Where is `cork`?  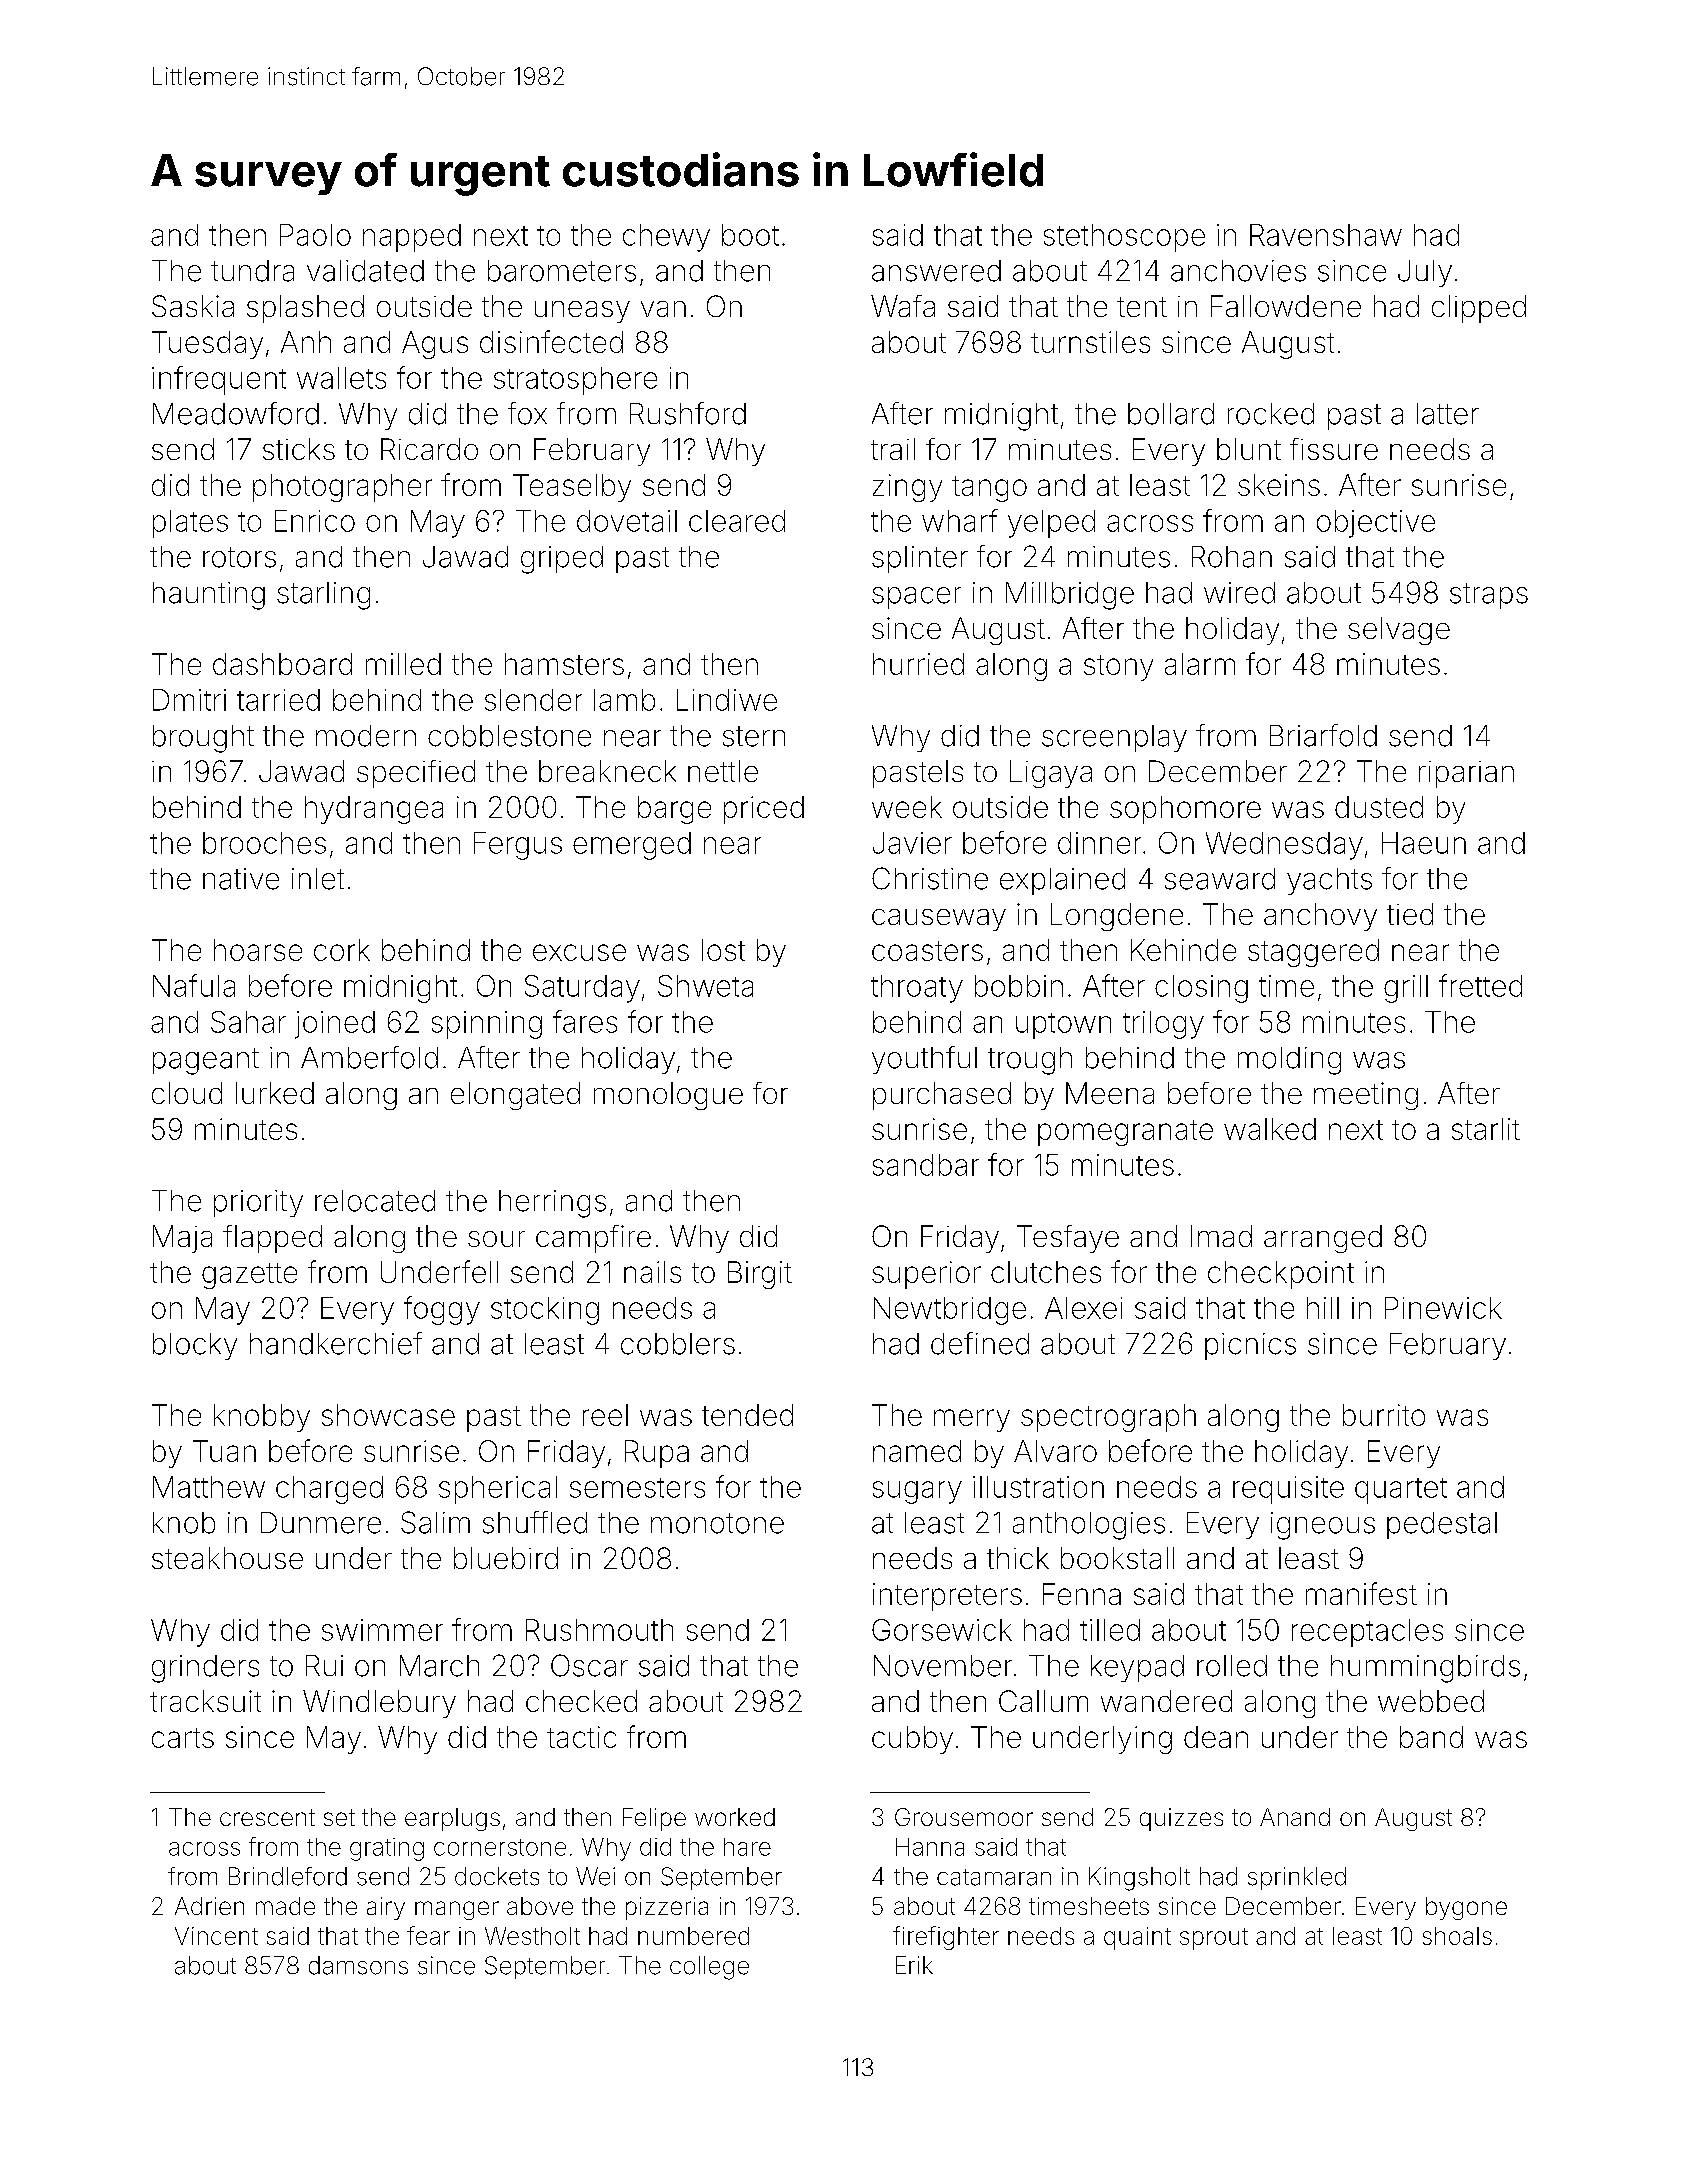 cork is located at coordinates (342, 950).
